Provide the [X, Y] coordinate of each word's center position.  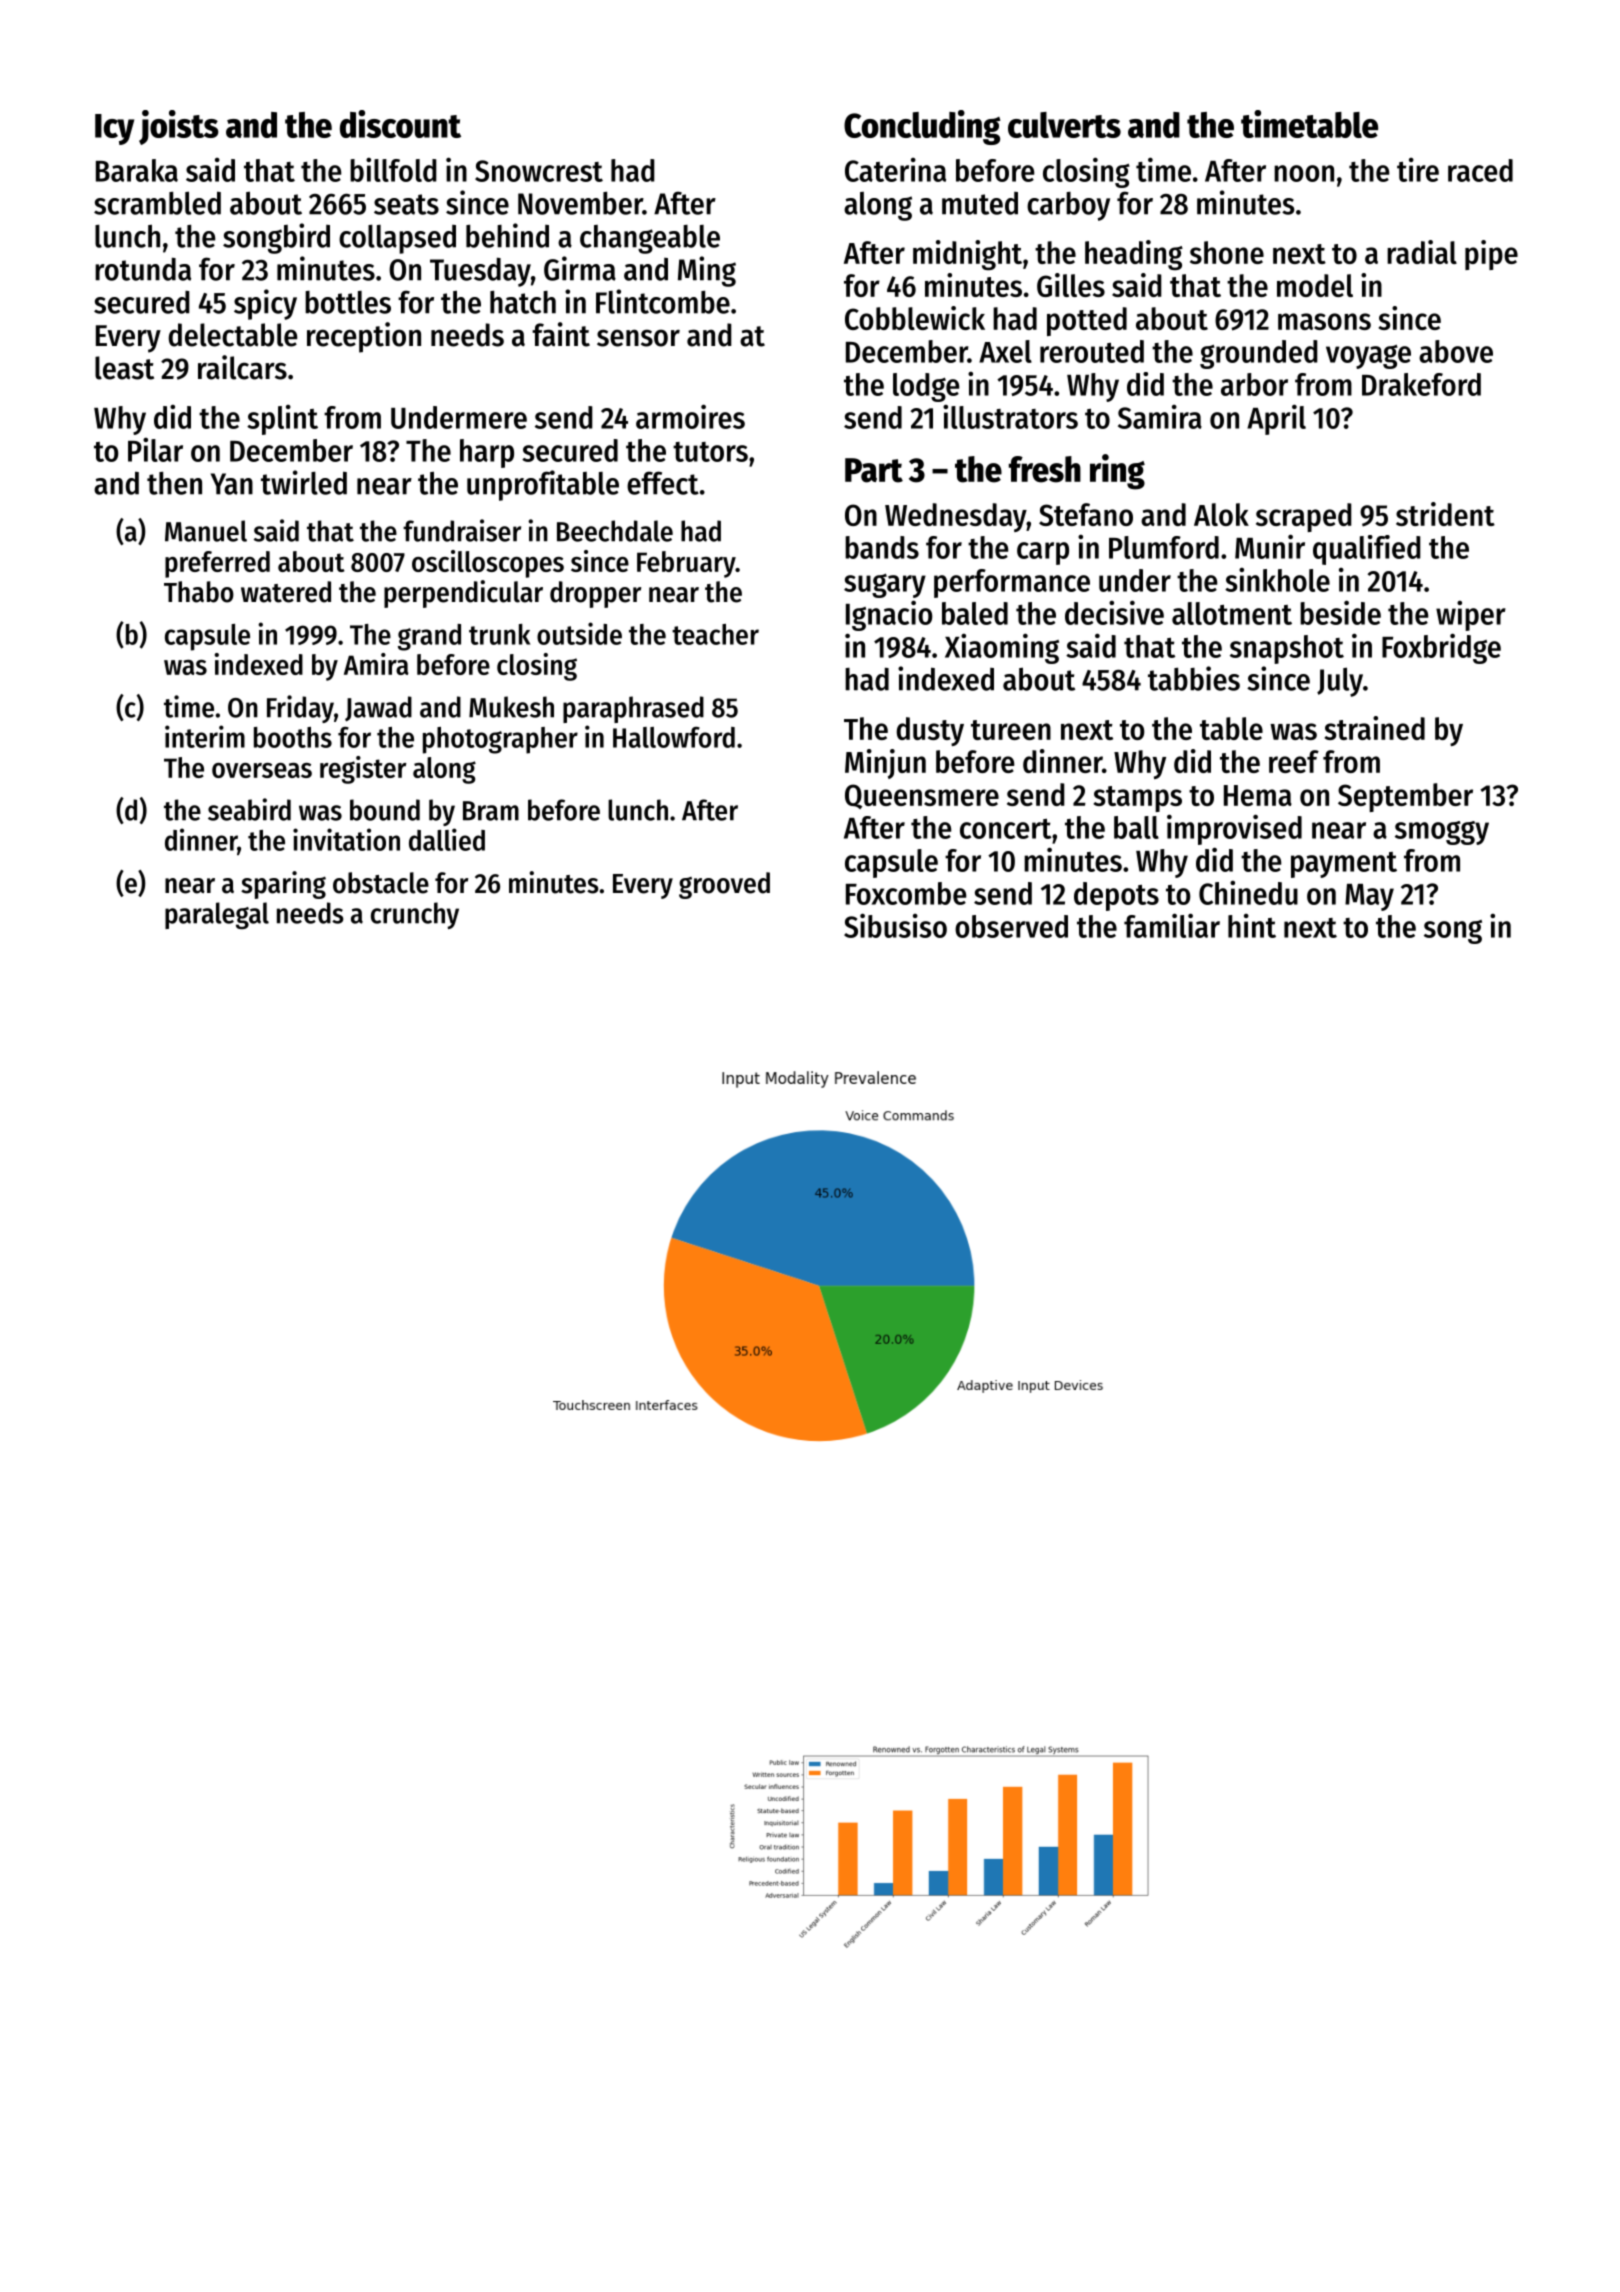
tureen [1011, 730]
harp [487, 453]
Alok [1221, 514]
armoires [690, 416]
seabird [249, 809]
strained [1374, 728]
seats [406, 204]
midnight [967, 255]
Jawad [378, 709]
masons [1324, 321]
